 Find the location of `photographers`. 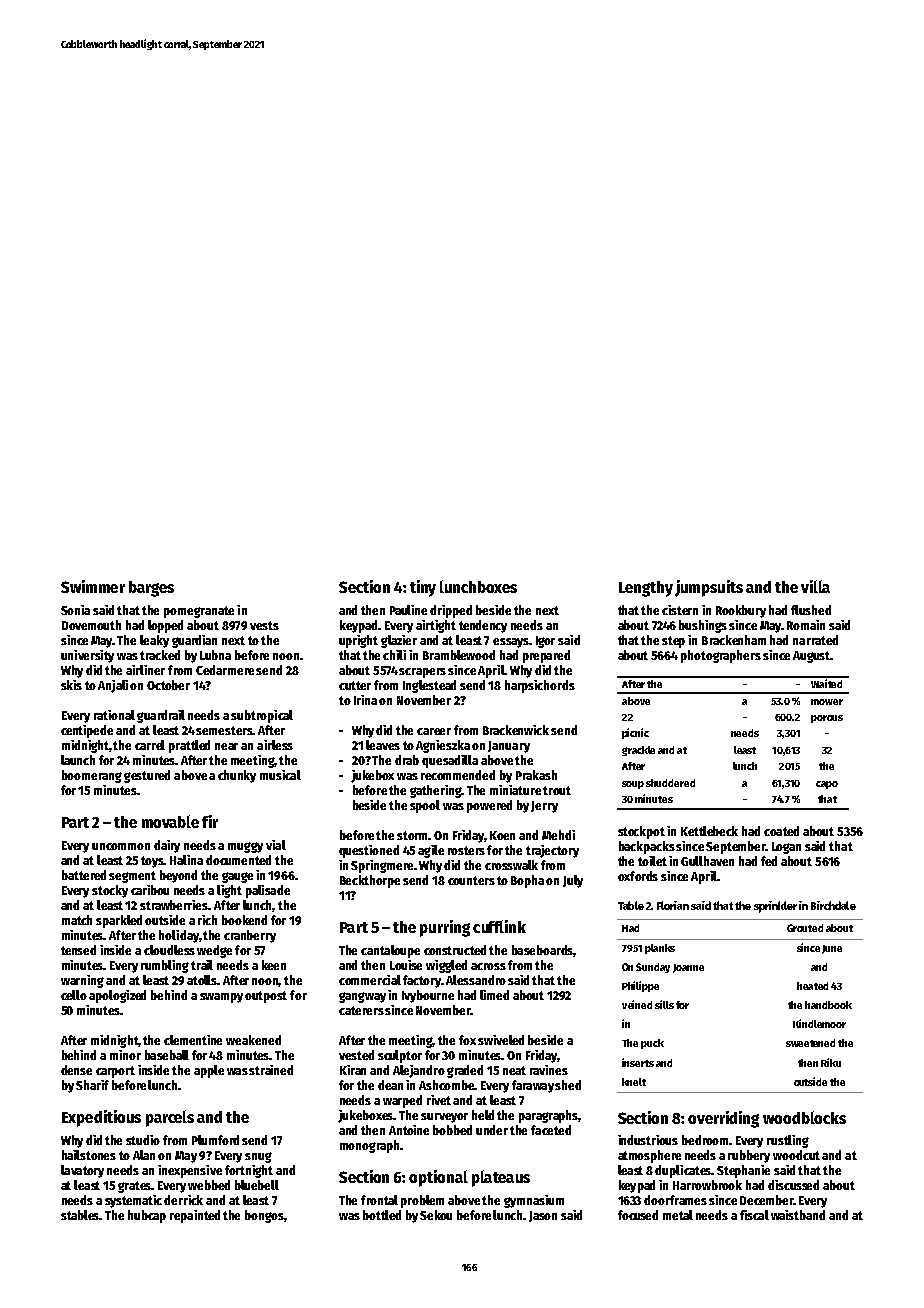

photographers is located at coordinates (721, 656).
